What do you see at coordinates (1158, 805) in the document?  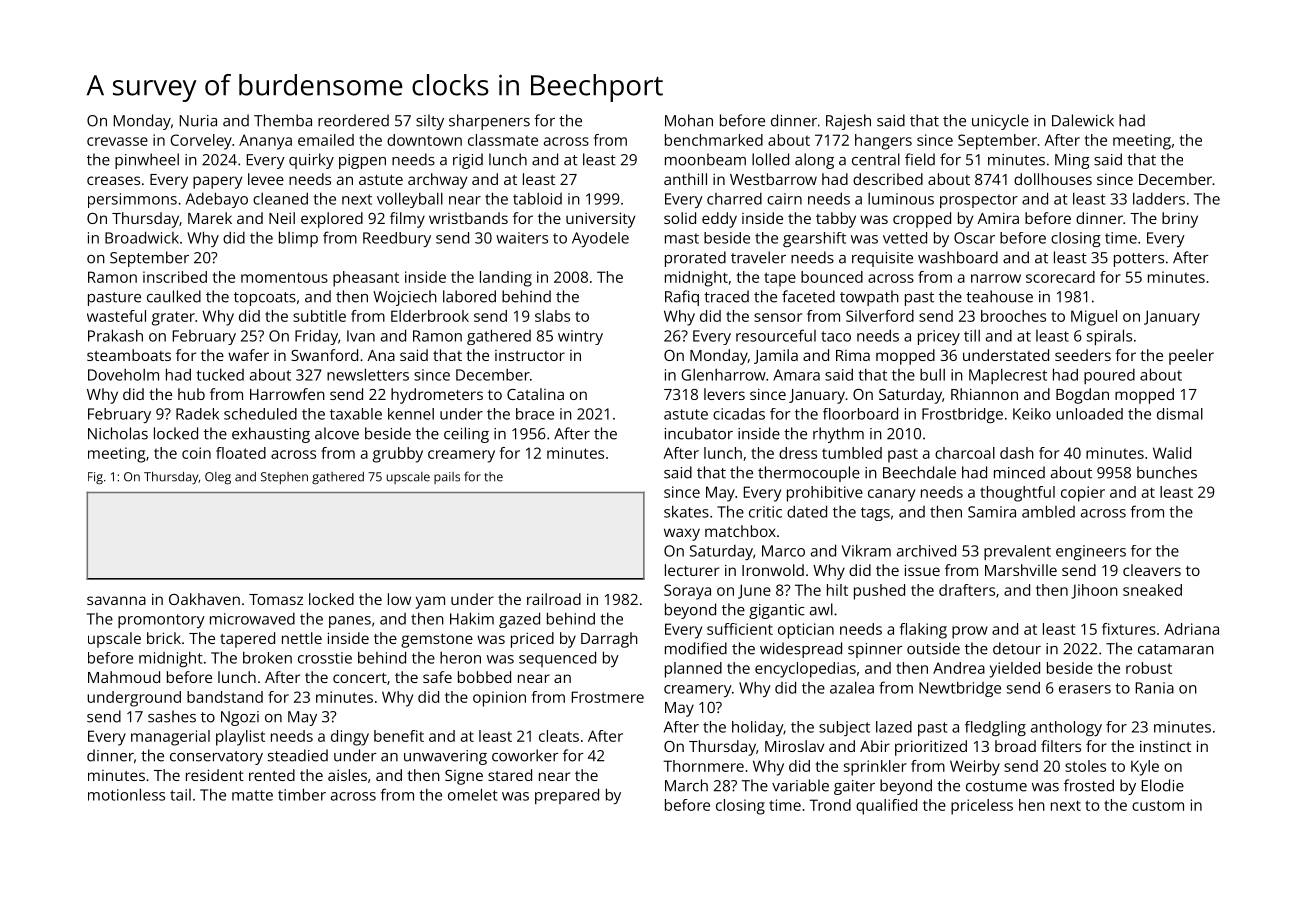 I see `custom` at bounding box center [1158, 805].
